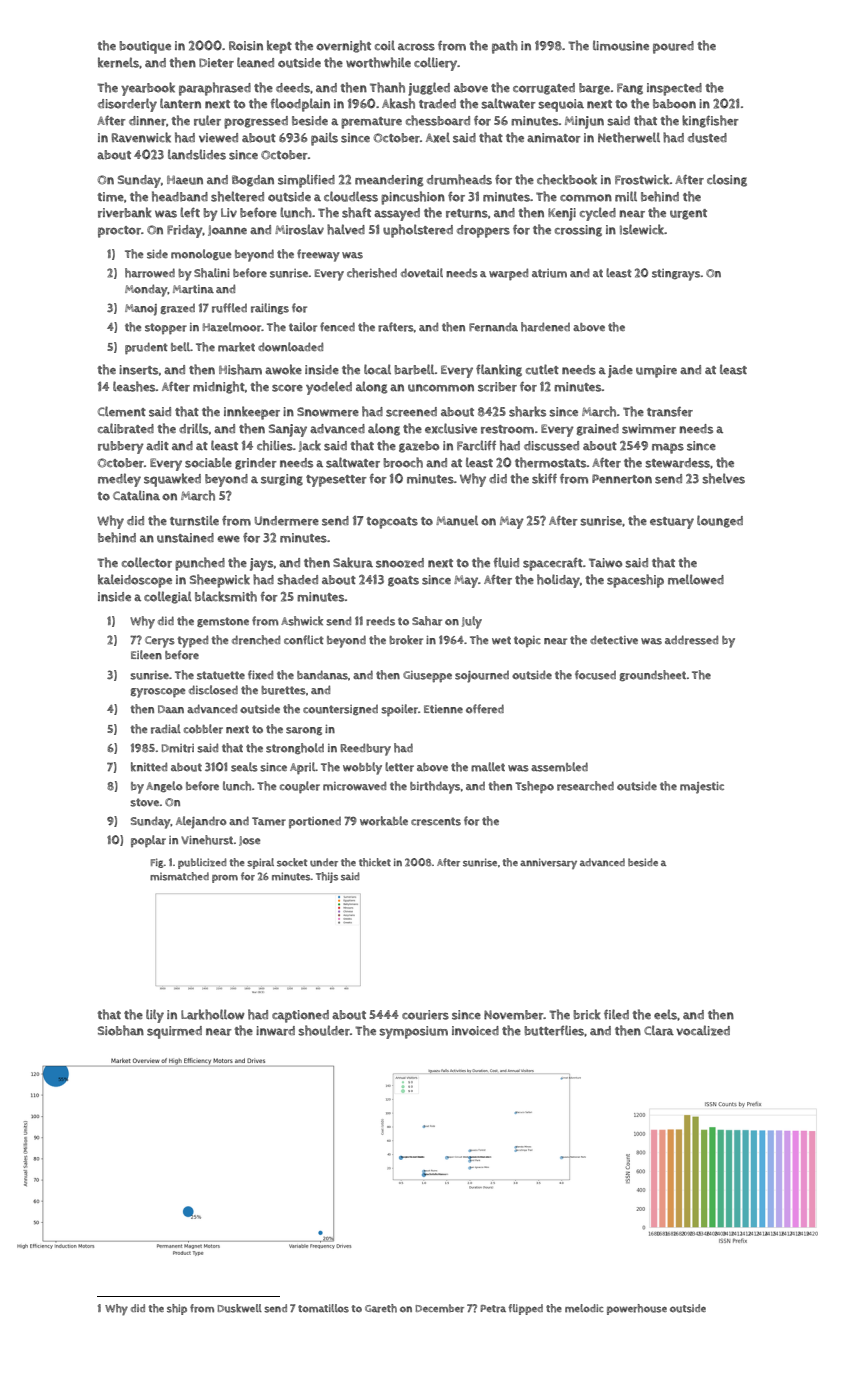 Image resolution: width=849 pixels, height=1400 pixels. I want to click on powerhouse, so click(637, 1309).
